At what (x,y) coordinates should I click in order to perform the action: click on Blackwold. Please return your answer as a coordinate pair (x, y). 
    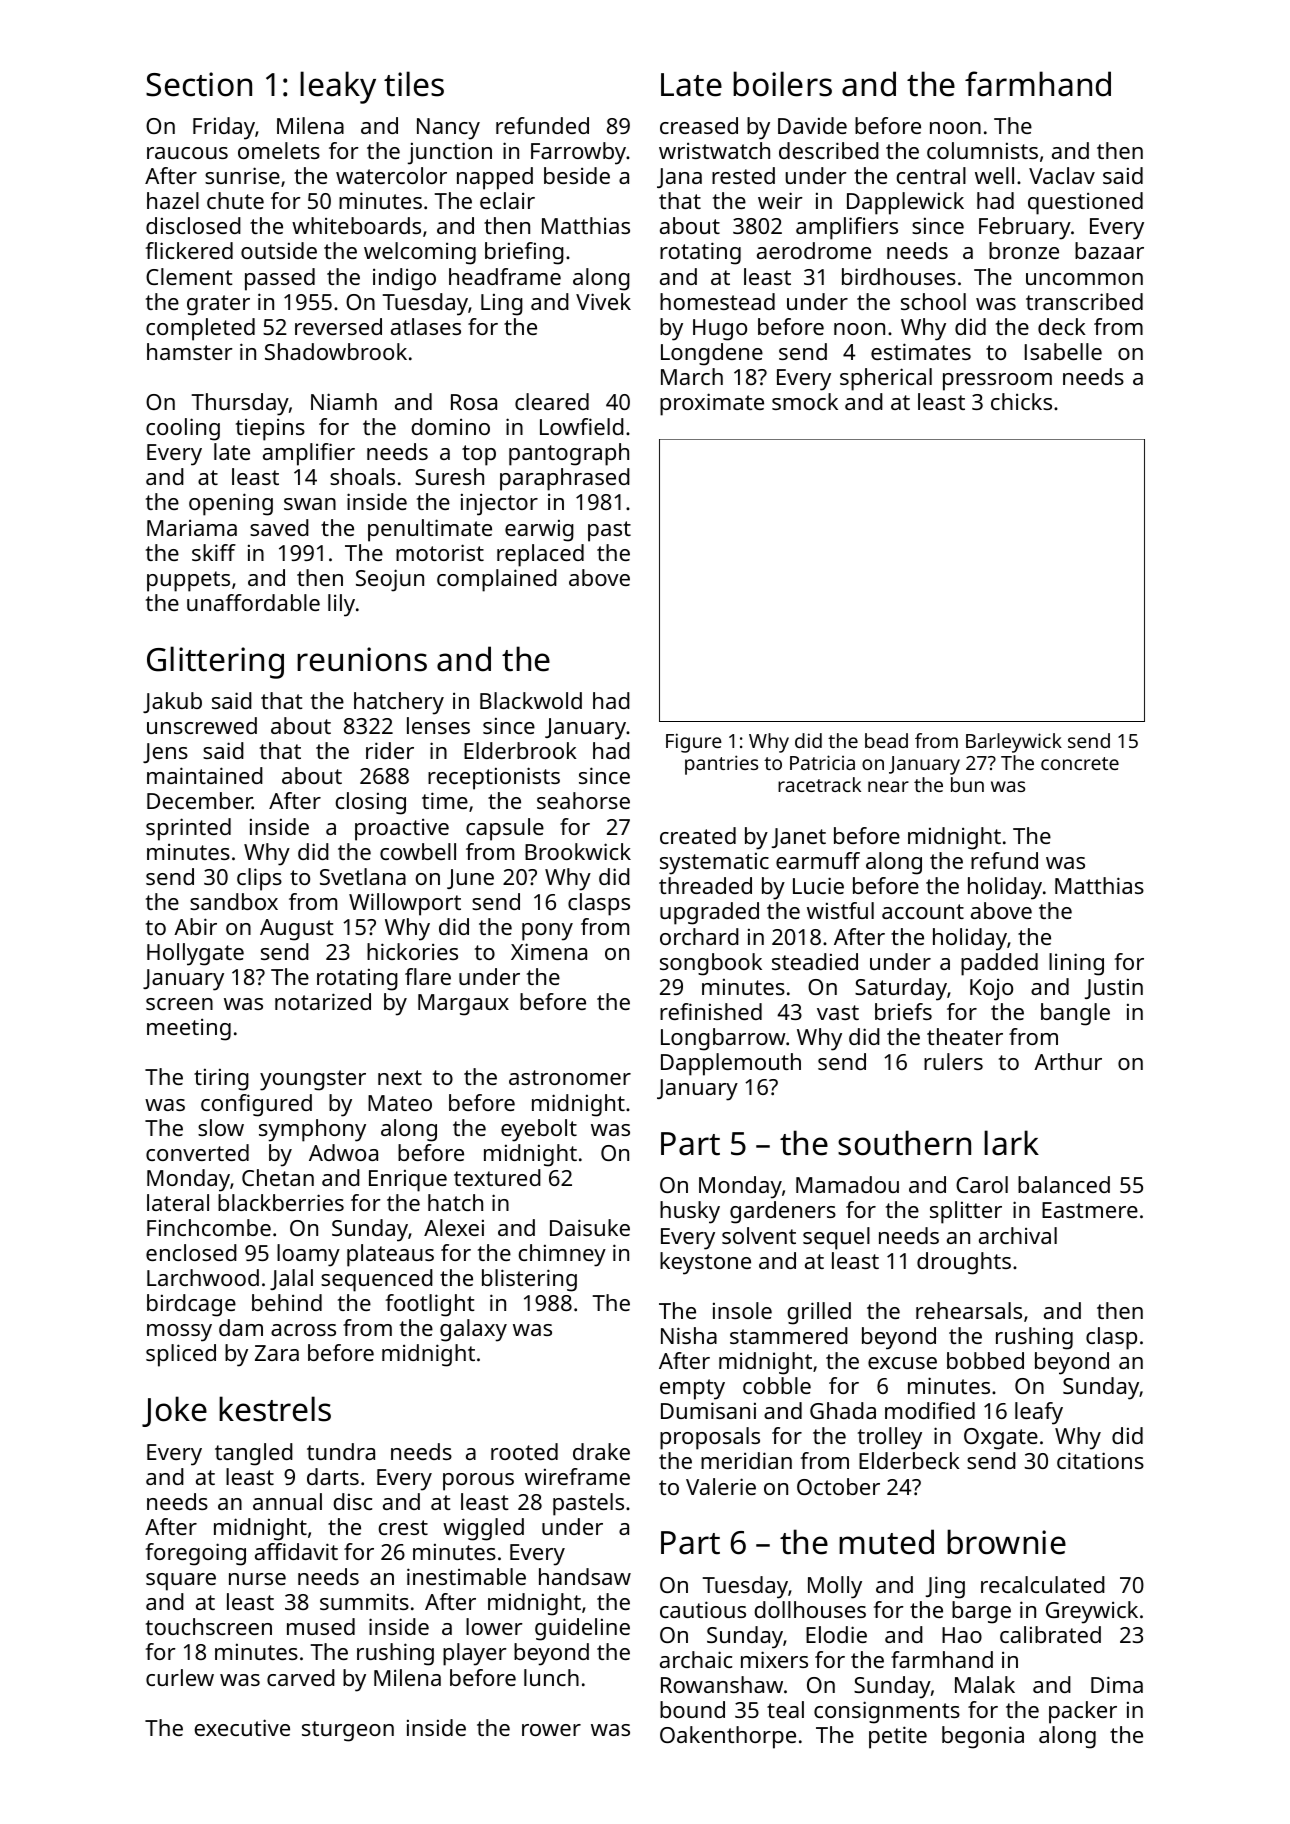
    Looking at the image, I should click on (531, 700).
